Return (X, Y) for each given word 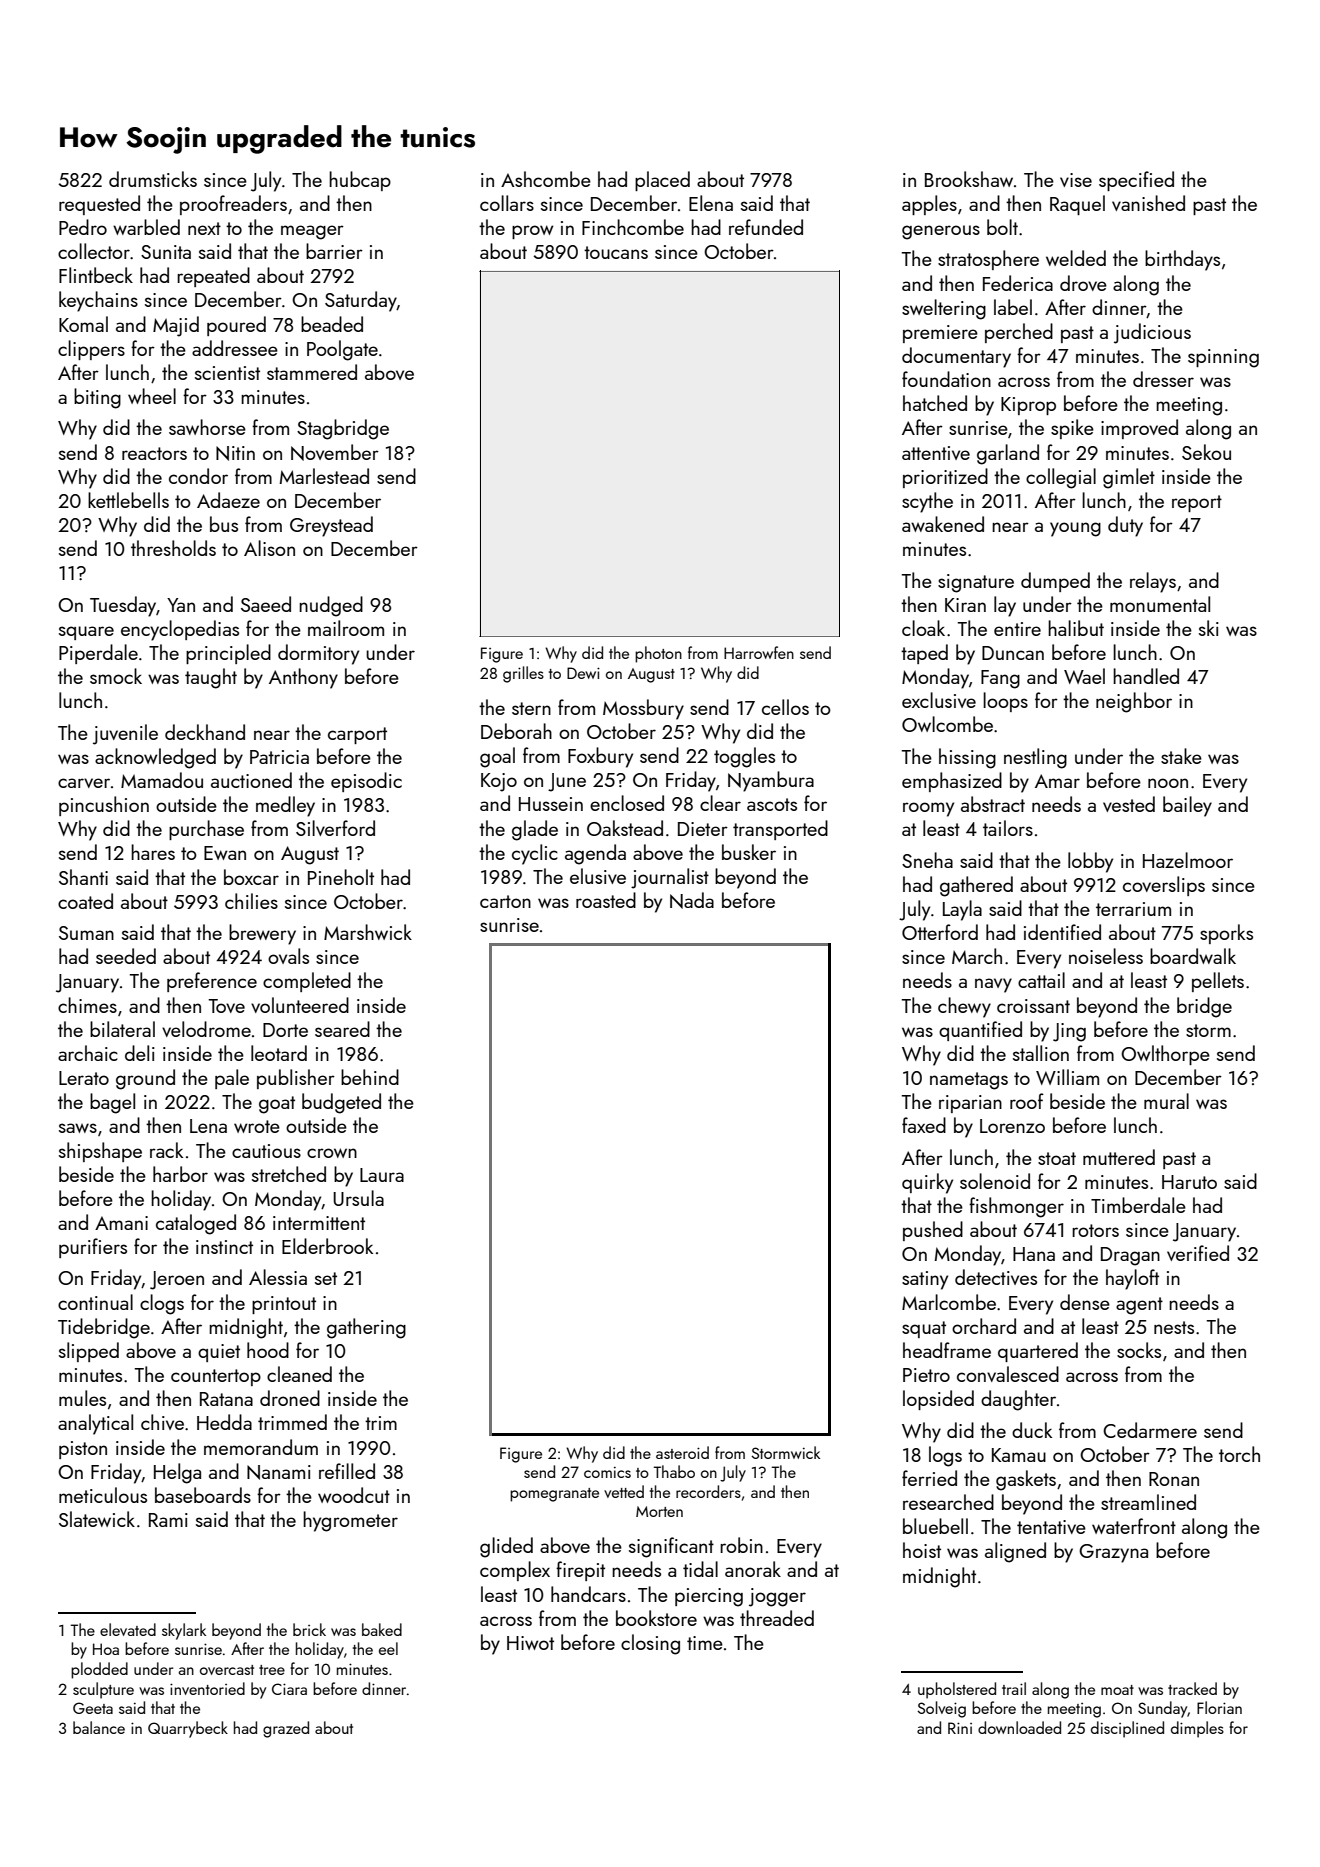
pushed (933, 1231)
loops (1005, 702)
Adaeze (228, 500)
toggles (744, 757)
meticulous (103, 1495)
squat (924, 1329)
